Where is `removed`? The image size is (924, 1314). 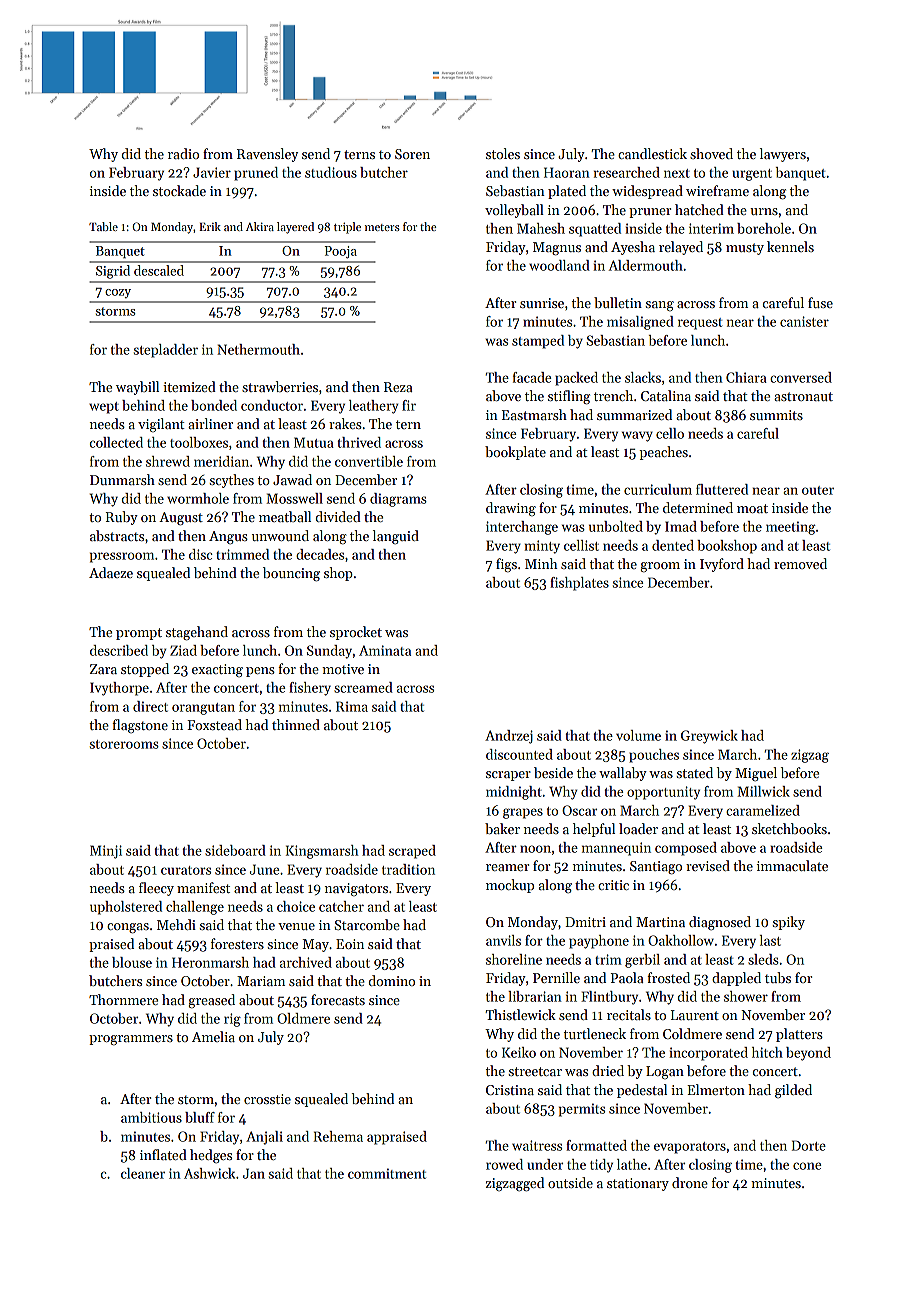 removed is located at coordinates (800, 563).
